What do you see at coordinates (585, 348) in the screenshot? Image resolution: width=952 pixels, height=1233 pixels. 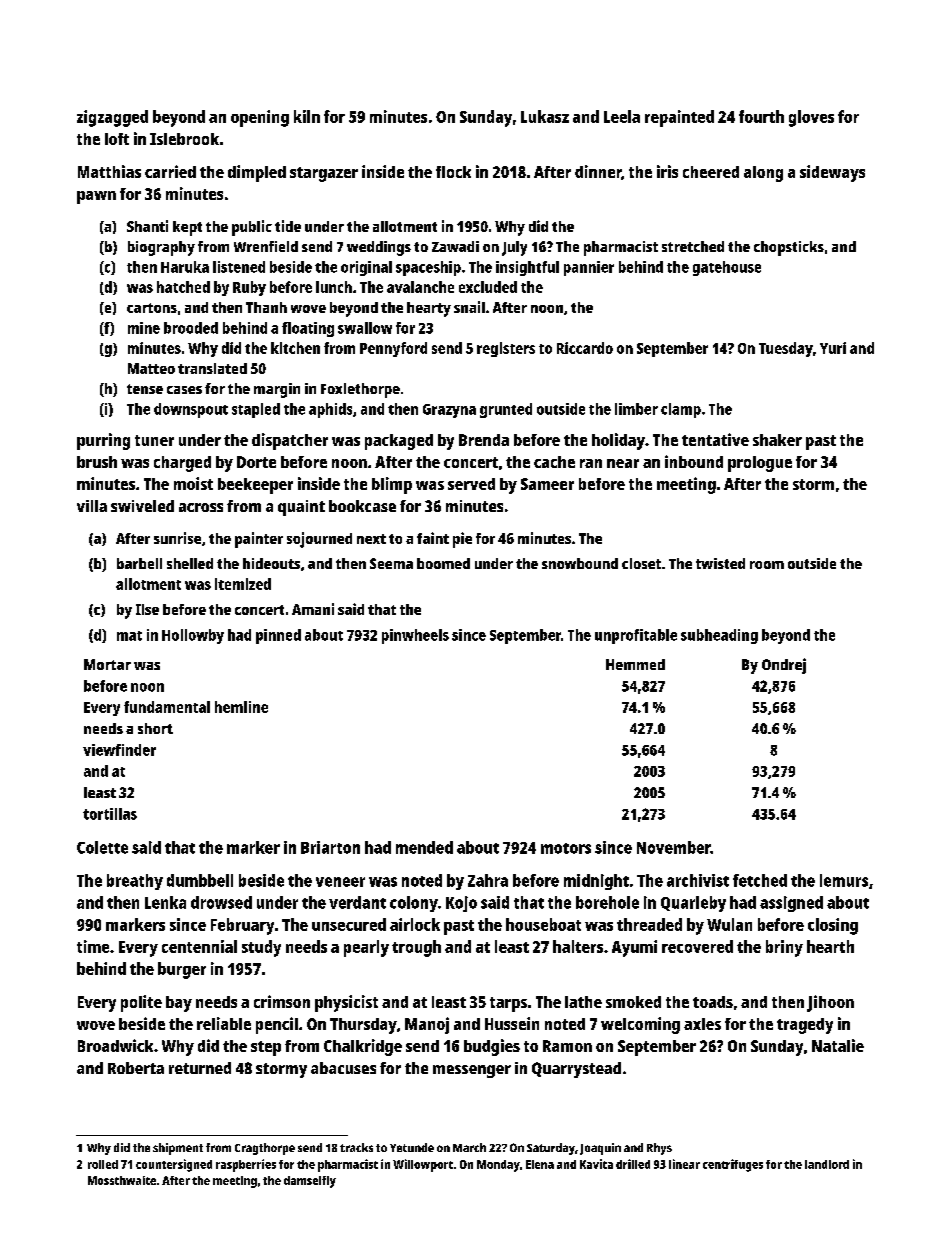 I see `Riccardo` at bounding box center [585, 348].
